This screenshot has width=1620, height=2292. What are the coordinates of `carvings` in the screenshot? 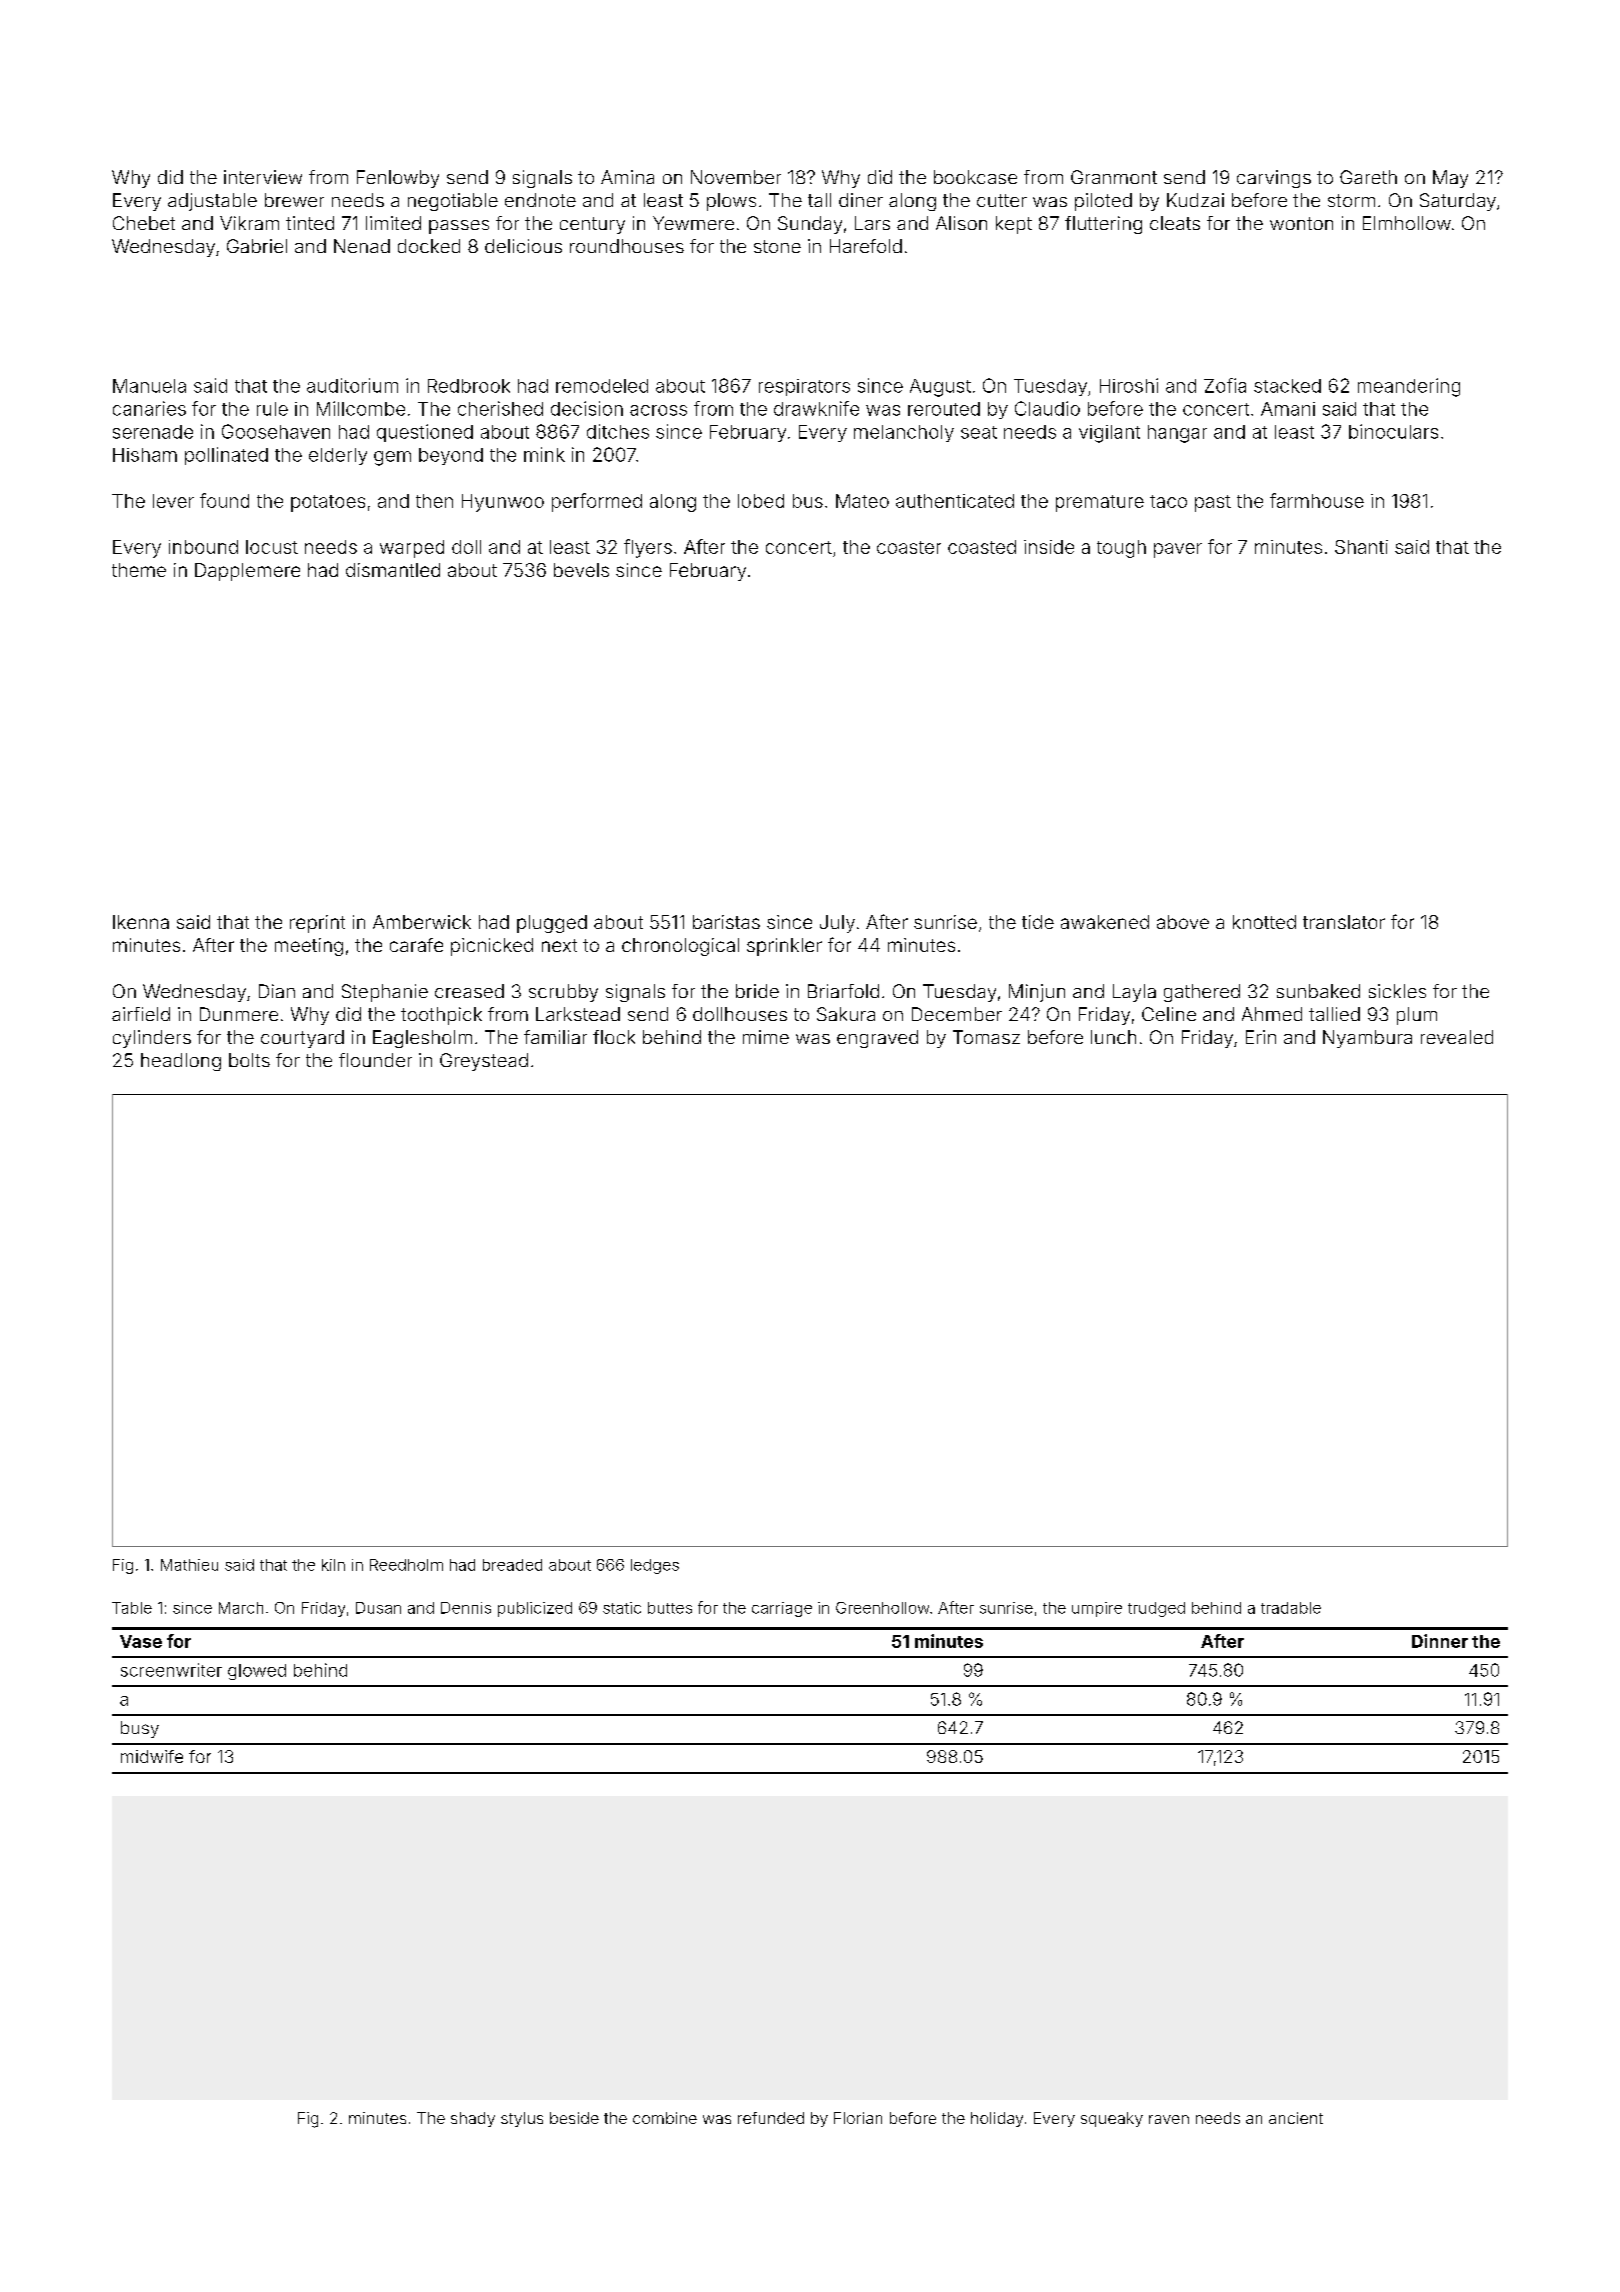 It's located at (1274, 179).
